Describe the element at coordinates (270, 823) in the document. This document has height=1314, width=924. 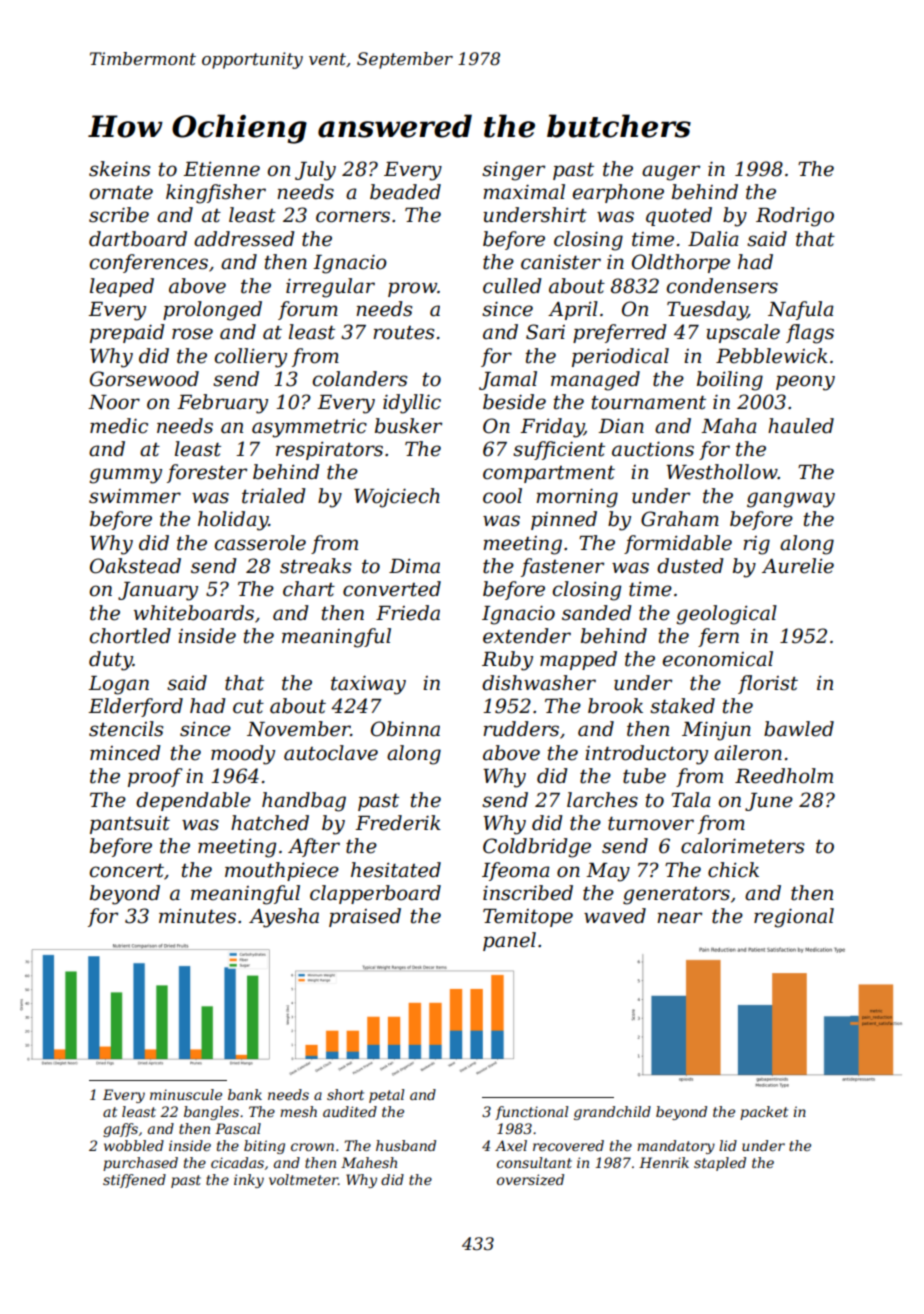
I see `hatched` at that location.
